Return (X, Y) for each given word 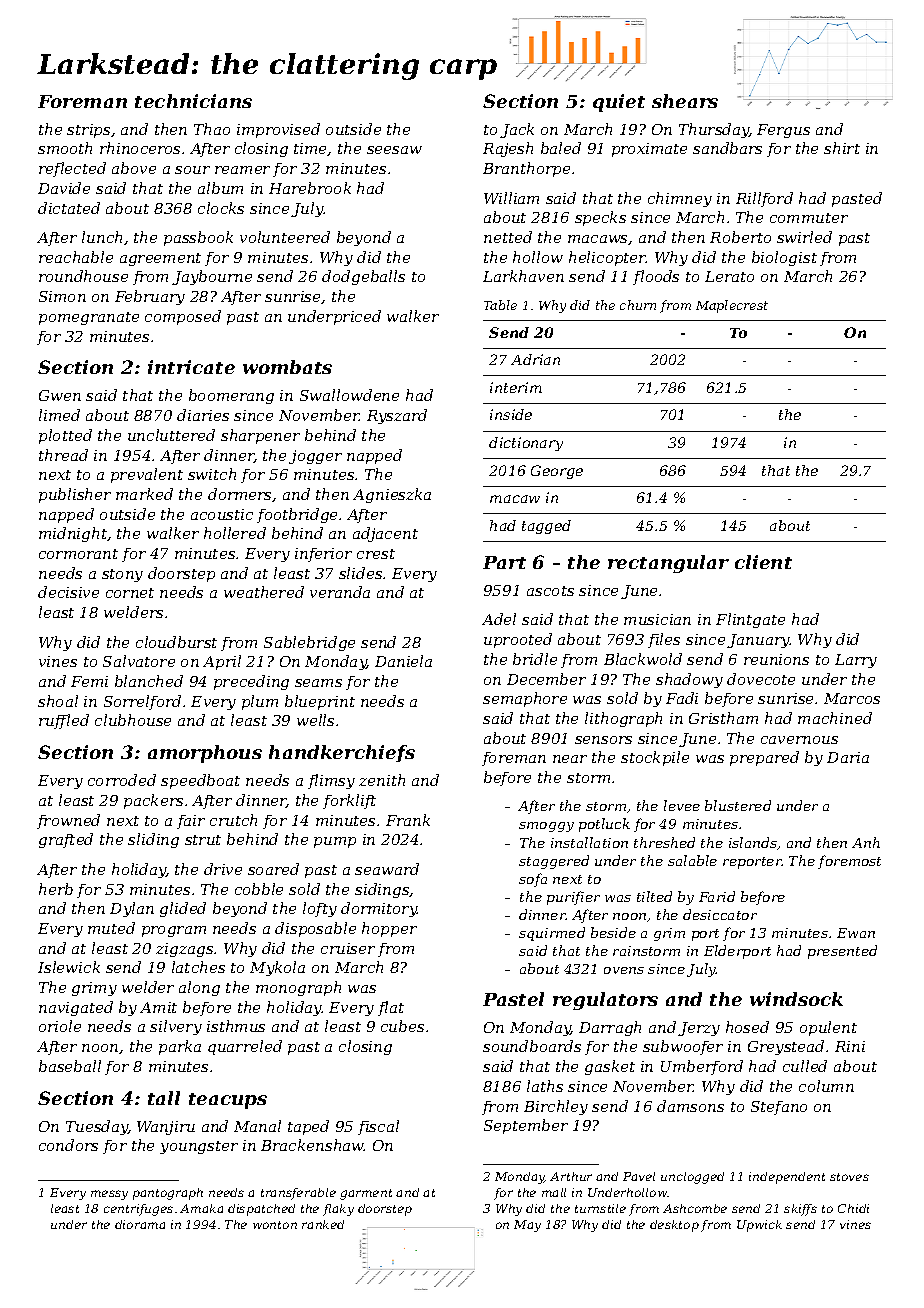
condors (68, 1145)
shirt (842, 148)
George (557, 472)
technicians (193, 101)
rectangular (668, 564)
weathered (264, 592)
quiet (619, 103)
